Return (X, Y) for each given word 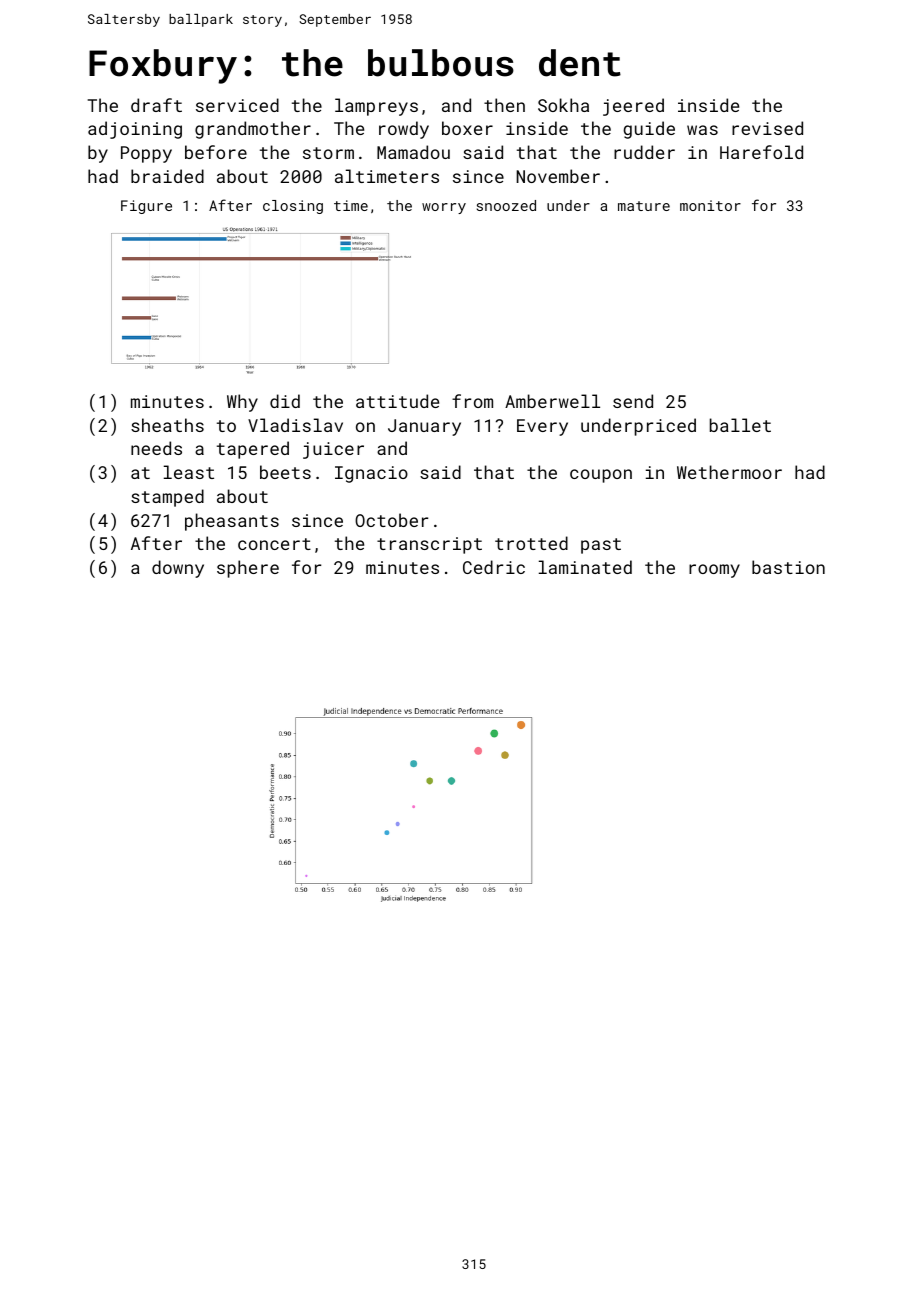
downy (178, 569)
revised (767, 128)
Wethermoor (729, 472)
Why (242, 403)
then (504, 105)
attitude (397, 401)
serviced (237, 105)
